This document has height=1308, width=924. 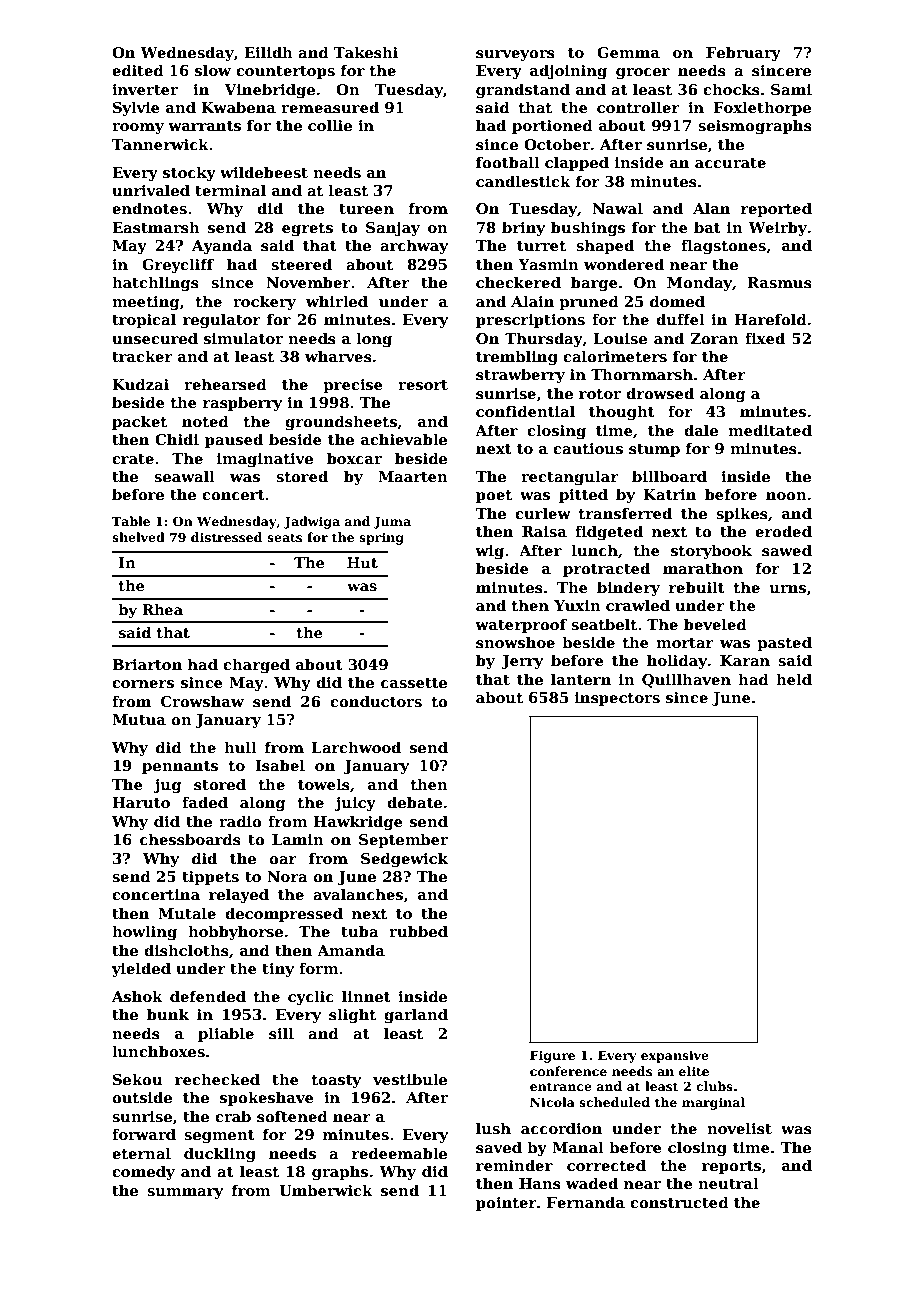 What do you see at coordinates (423, 385) in the document?
I see `resort` at bounding box center [423, 385].
